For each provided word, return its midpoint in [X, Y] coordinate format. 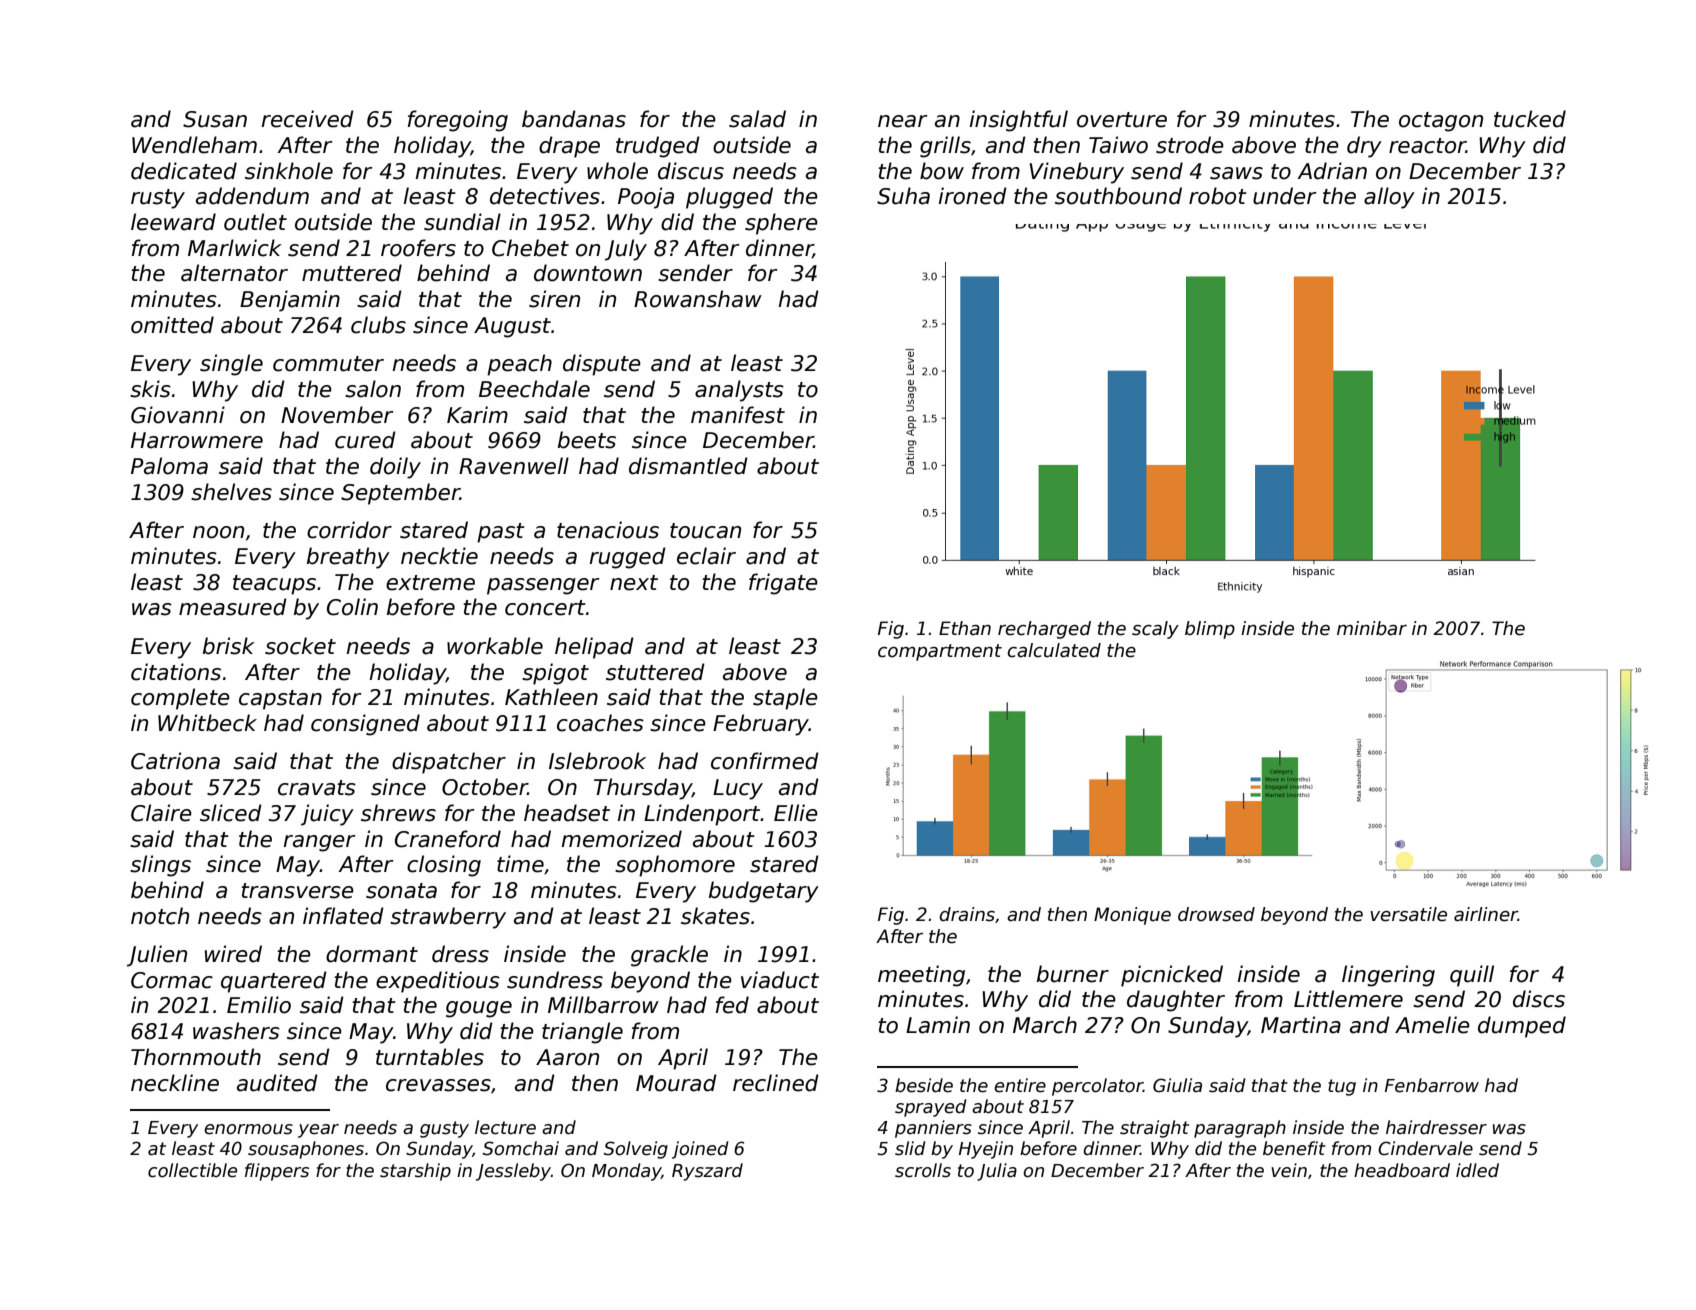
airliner [1486, 914]
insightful [1018, 121]
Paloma [169, 466]
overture [1122, 120]
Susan [215, 119]
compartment [940, 652]
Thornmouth [196, 1057]
